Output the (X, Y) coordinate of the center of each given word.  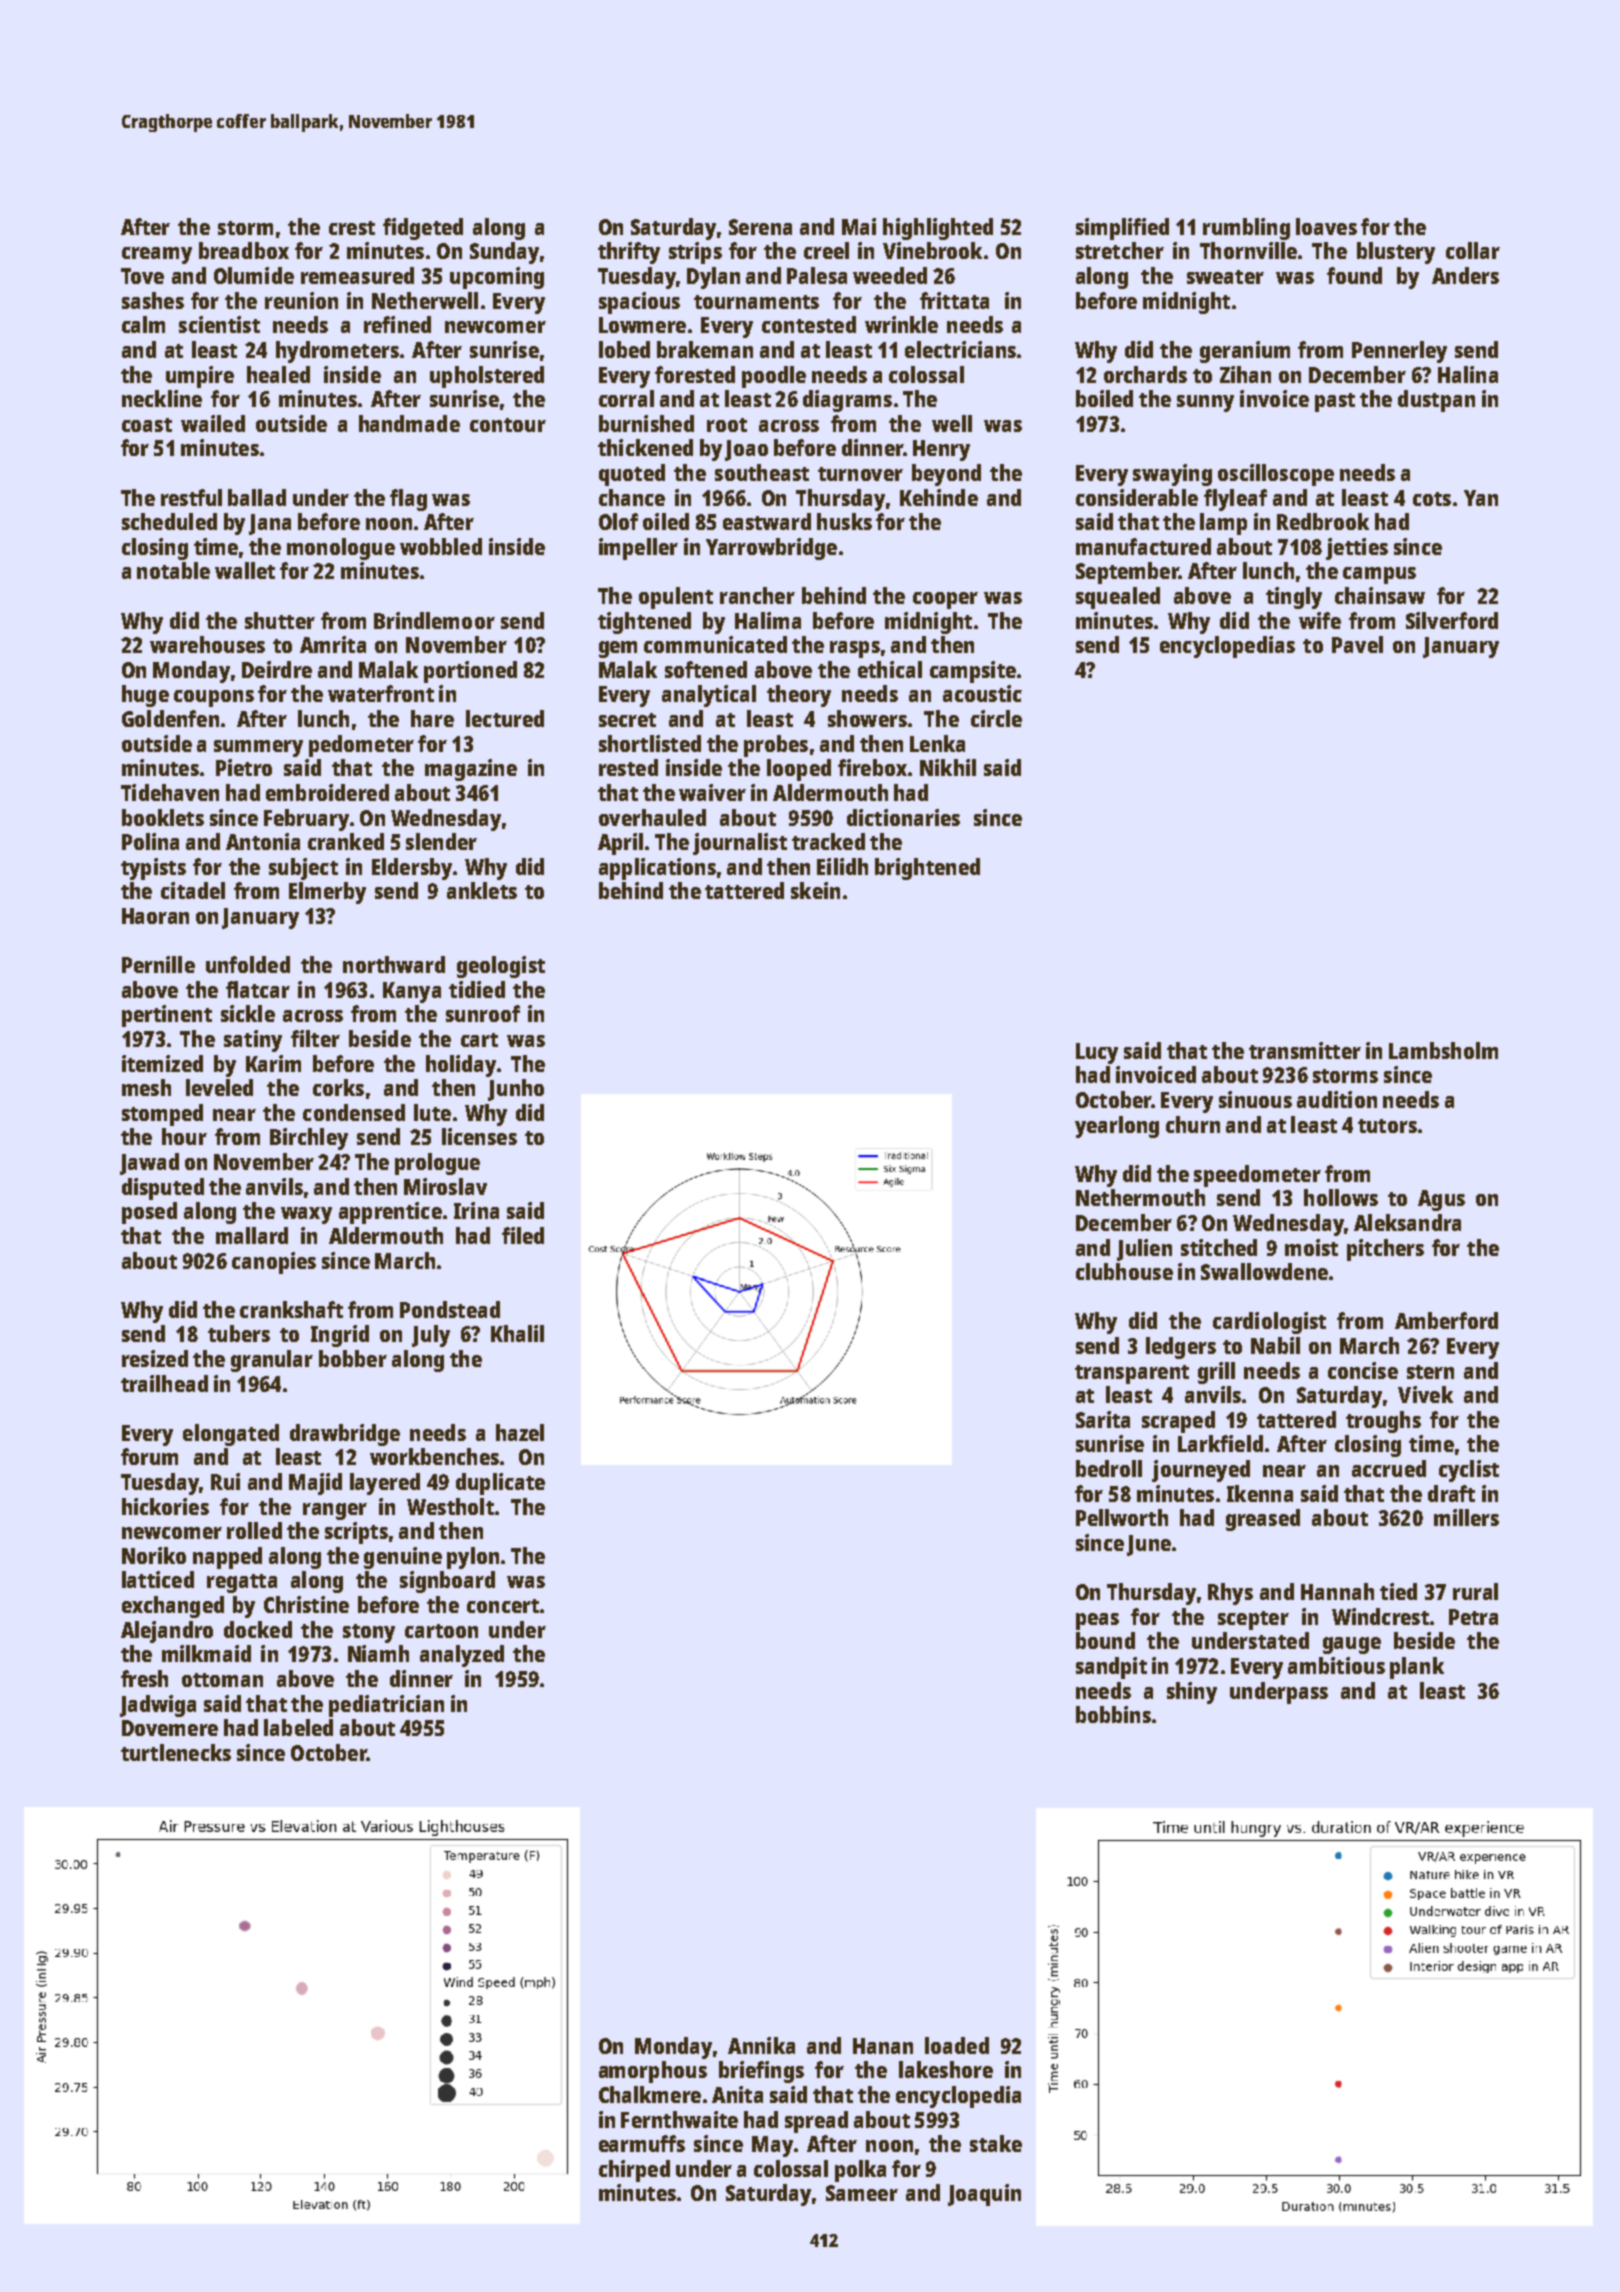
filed (523, 1235)
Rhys (1230, 1594)
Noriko (154, 1555)
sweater (1225, 277)
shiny (1192, 1693)
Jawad (149, 1164)
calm (143, 324)
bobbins (1113, 1714)
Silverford (1452, 620)
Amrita (333, 644)
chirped (634, 2171)
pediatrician (386, 1706)
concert (503, 1606)
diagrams (847, 401)
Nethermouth (1140, 1197)
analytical (709, 696)
